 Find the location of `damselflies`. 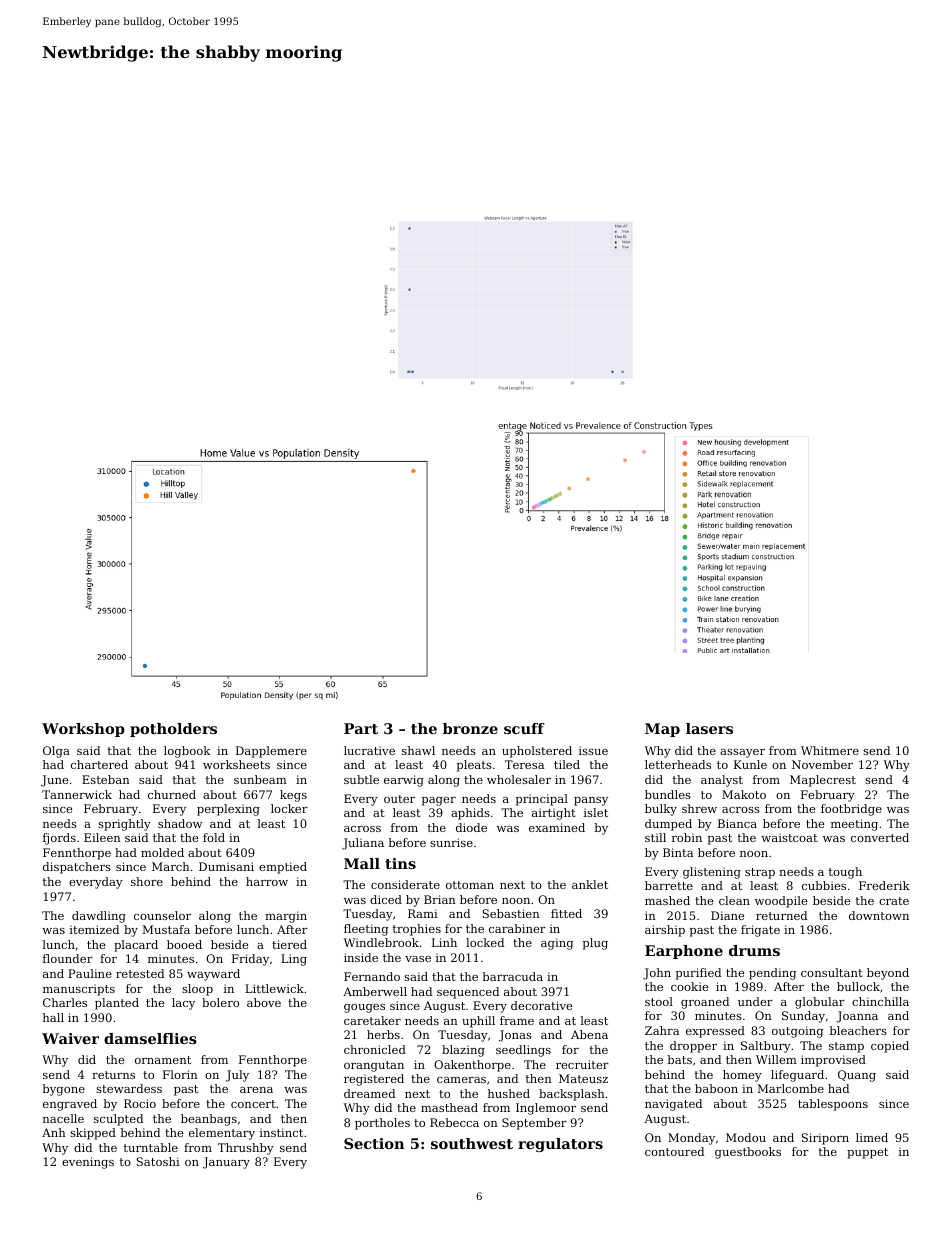

damselflies is located at coordinates (150, 1038).
